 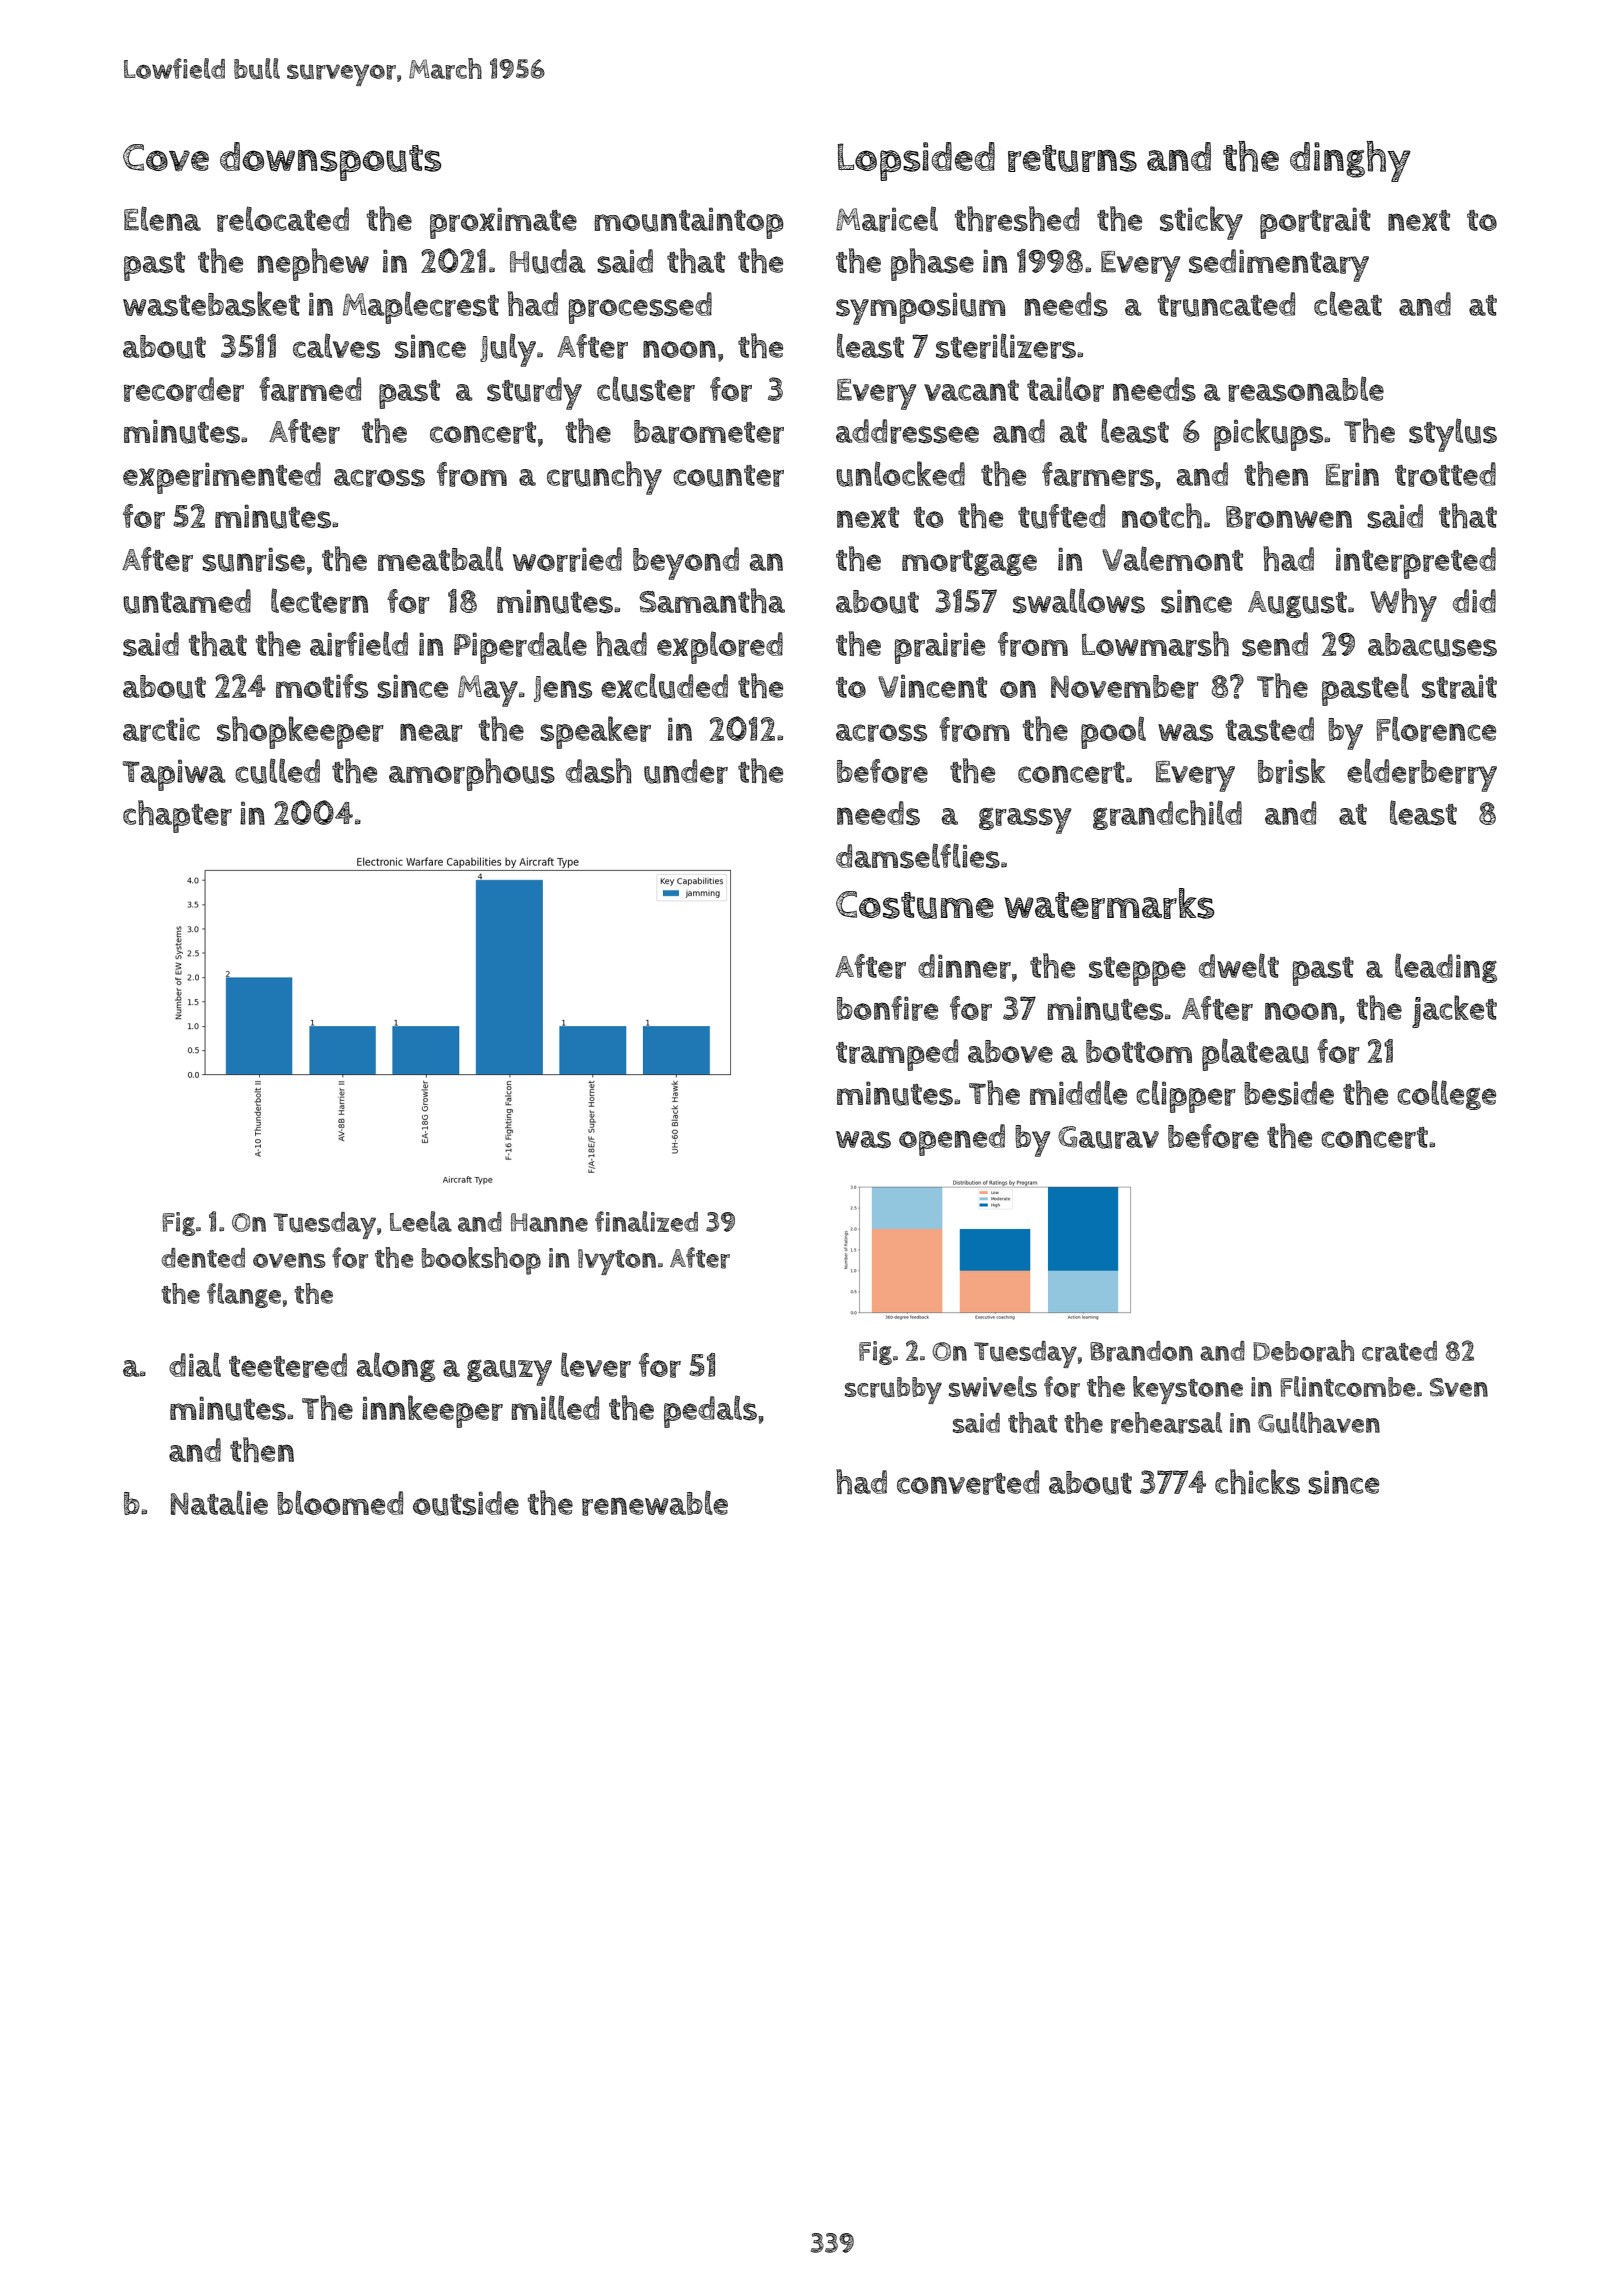 What do you see at coordinates (887, 1008) in the page?
I see `bonfire` at bounding box center [887, 1008].
